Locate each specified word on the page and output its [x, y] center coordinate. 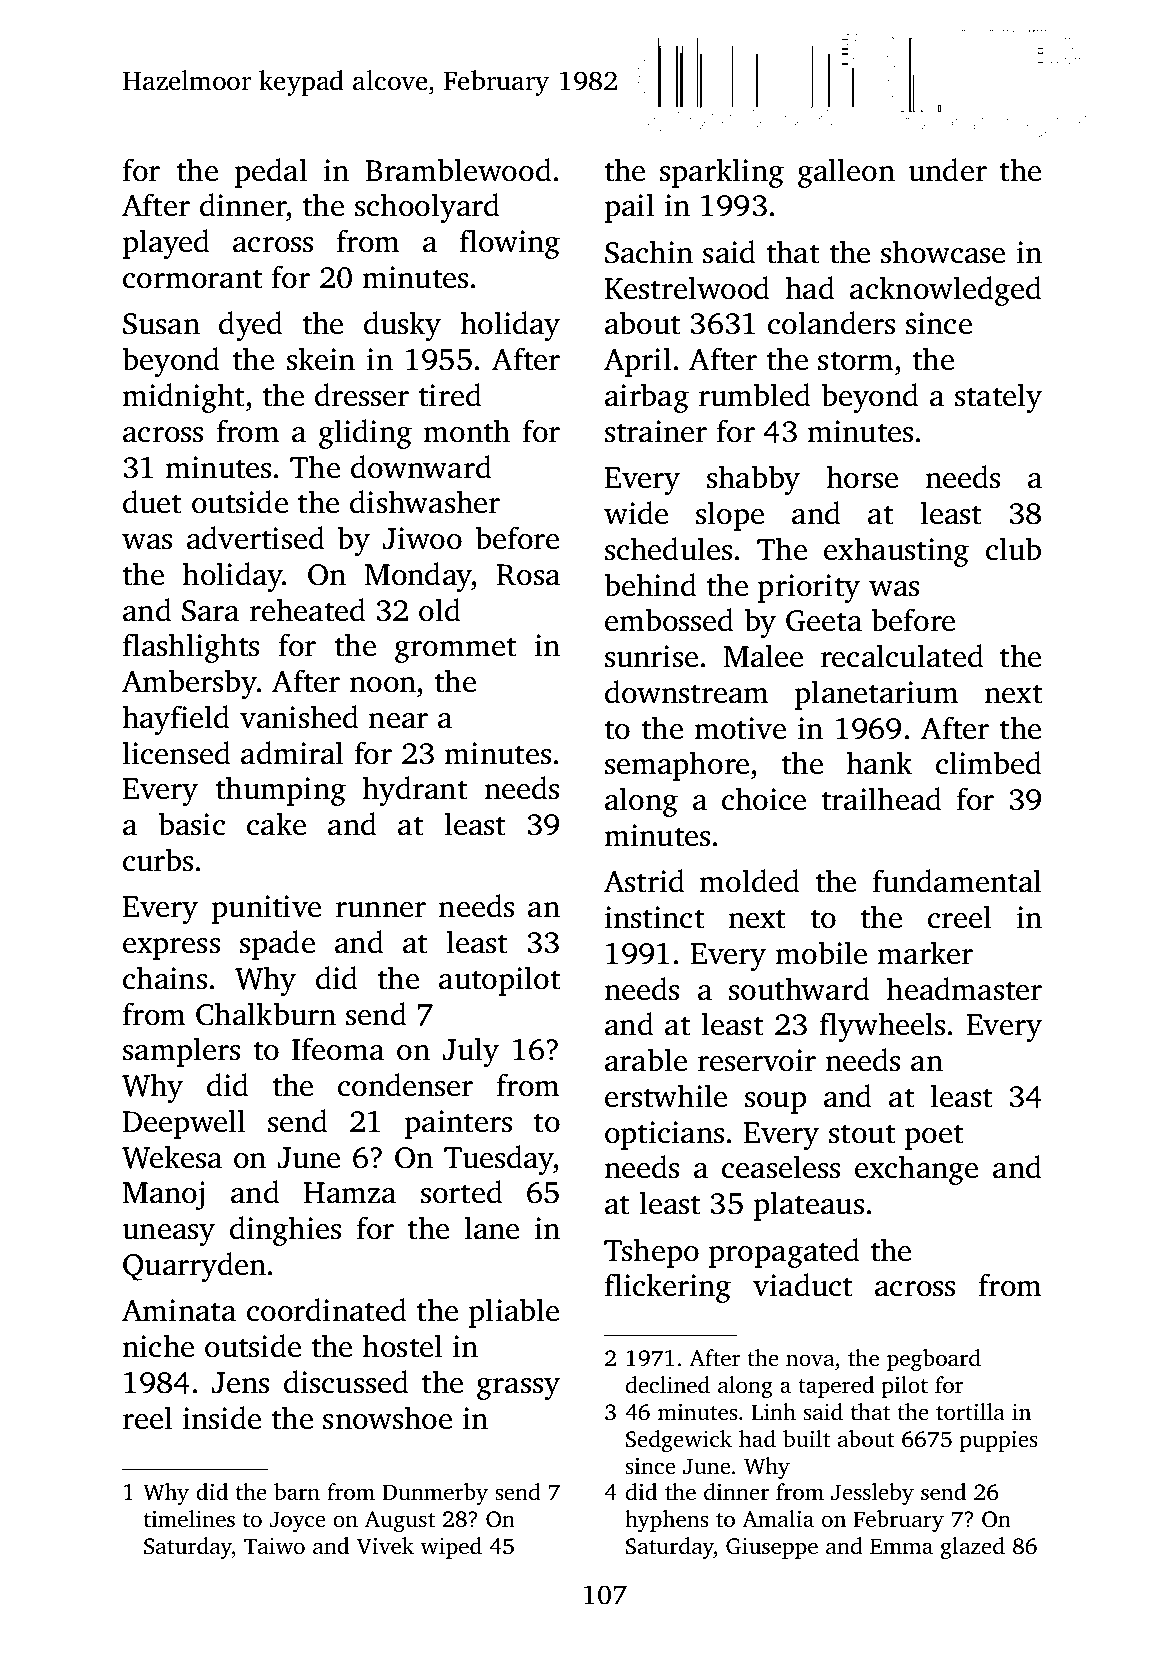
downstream [687, 692]
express [171, 949]
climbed [989, 763]
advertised [256, 538]
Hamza [350, 1193]
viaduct [802, 1285]
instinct [654, 917]
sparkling [722, 173]
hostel [402, 1346]
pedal [271, 173]
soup [775, 1103]
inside [222, 1418]
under [947, 170]
